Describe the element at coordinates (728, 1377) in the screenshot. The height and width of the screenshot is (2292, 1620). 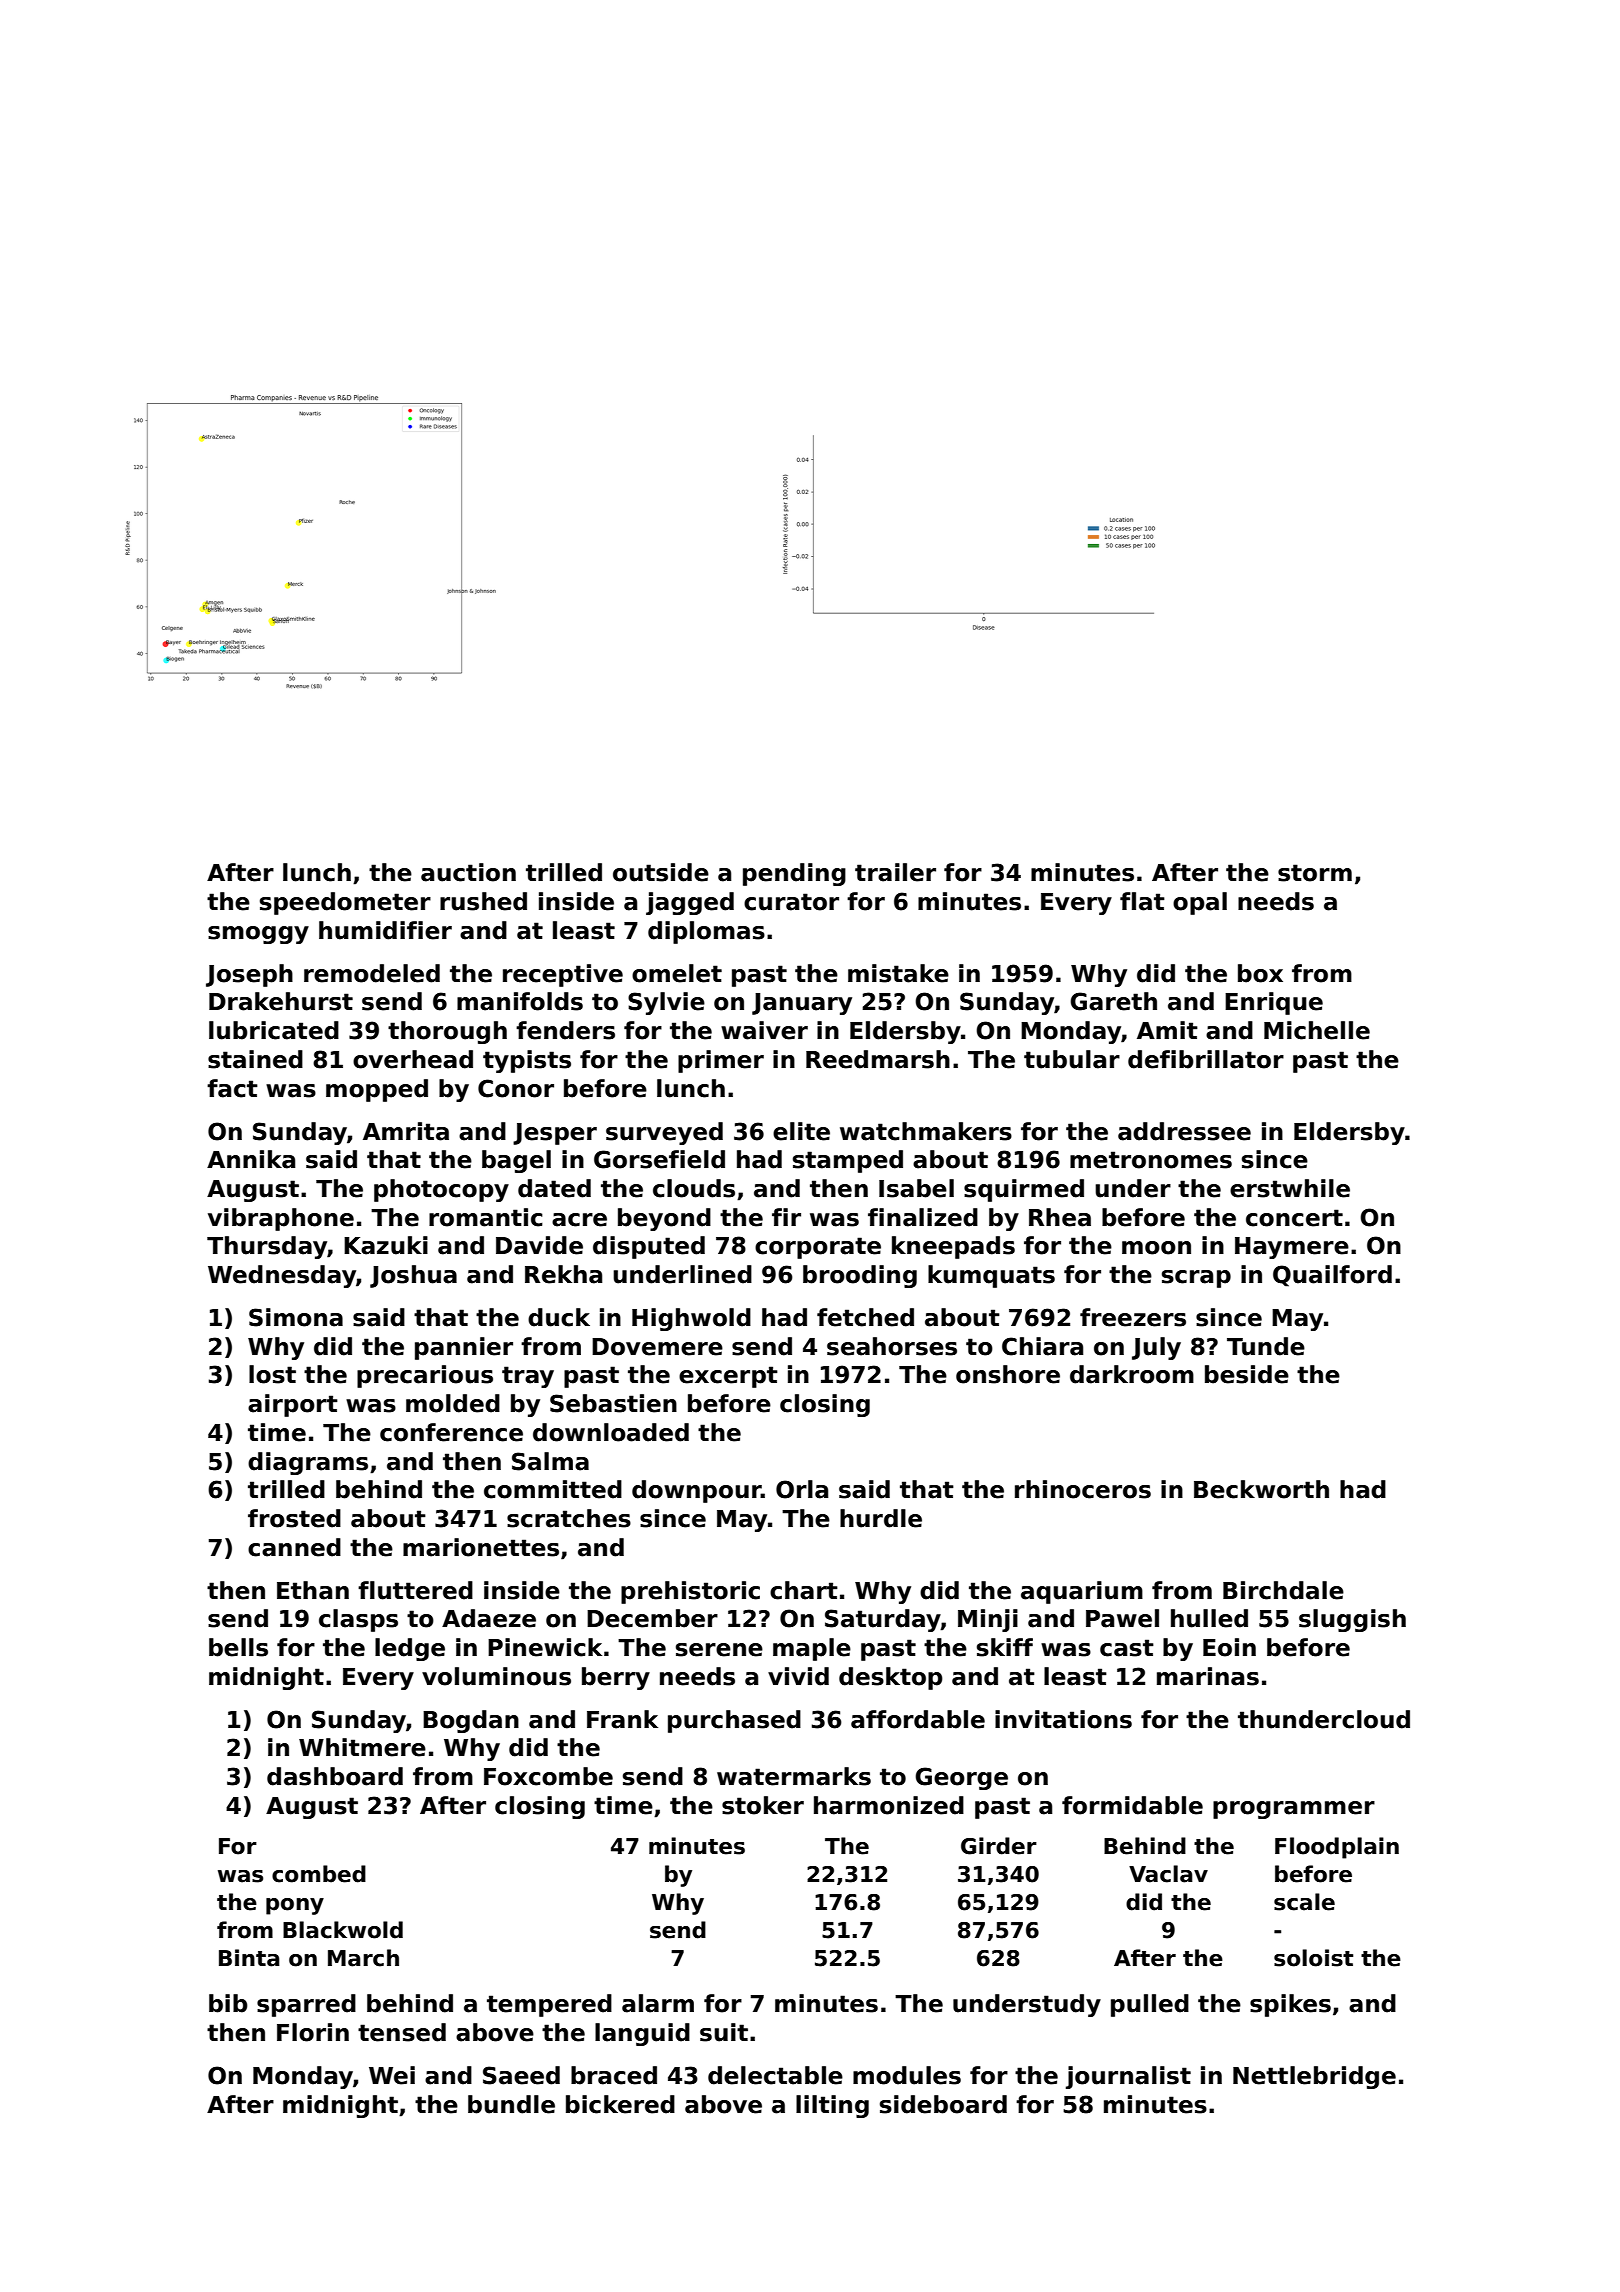
I see `excerpt` at that location.
